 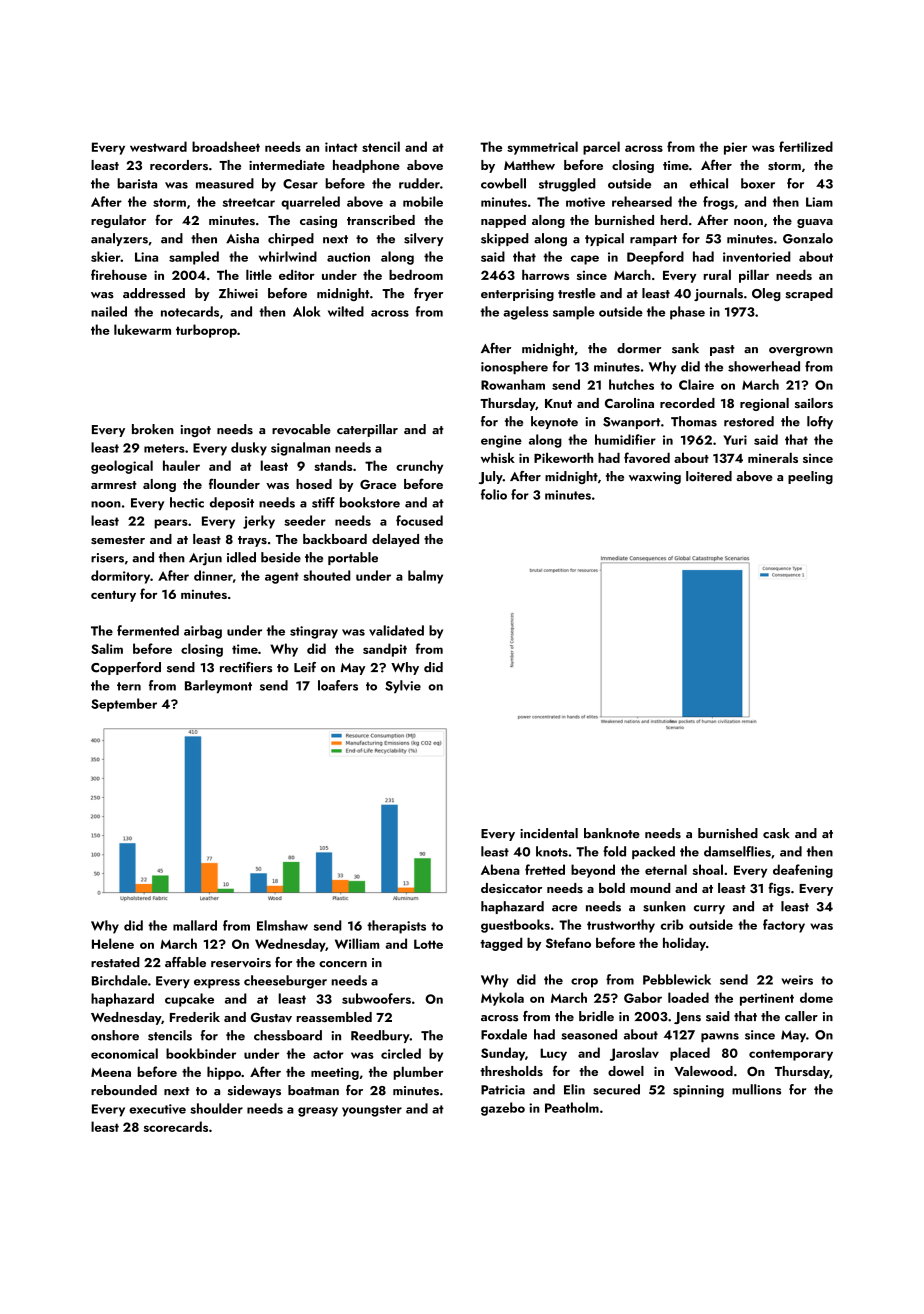 I want to click on folio, so click(x=494, y=494).
